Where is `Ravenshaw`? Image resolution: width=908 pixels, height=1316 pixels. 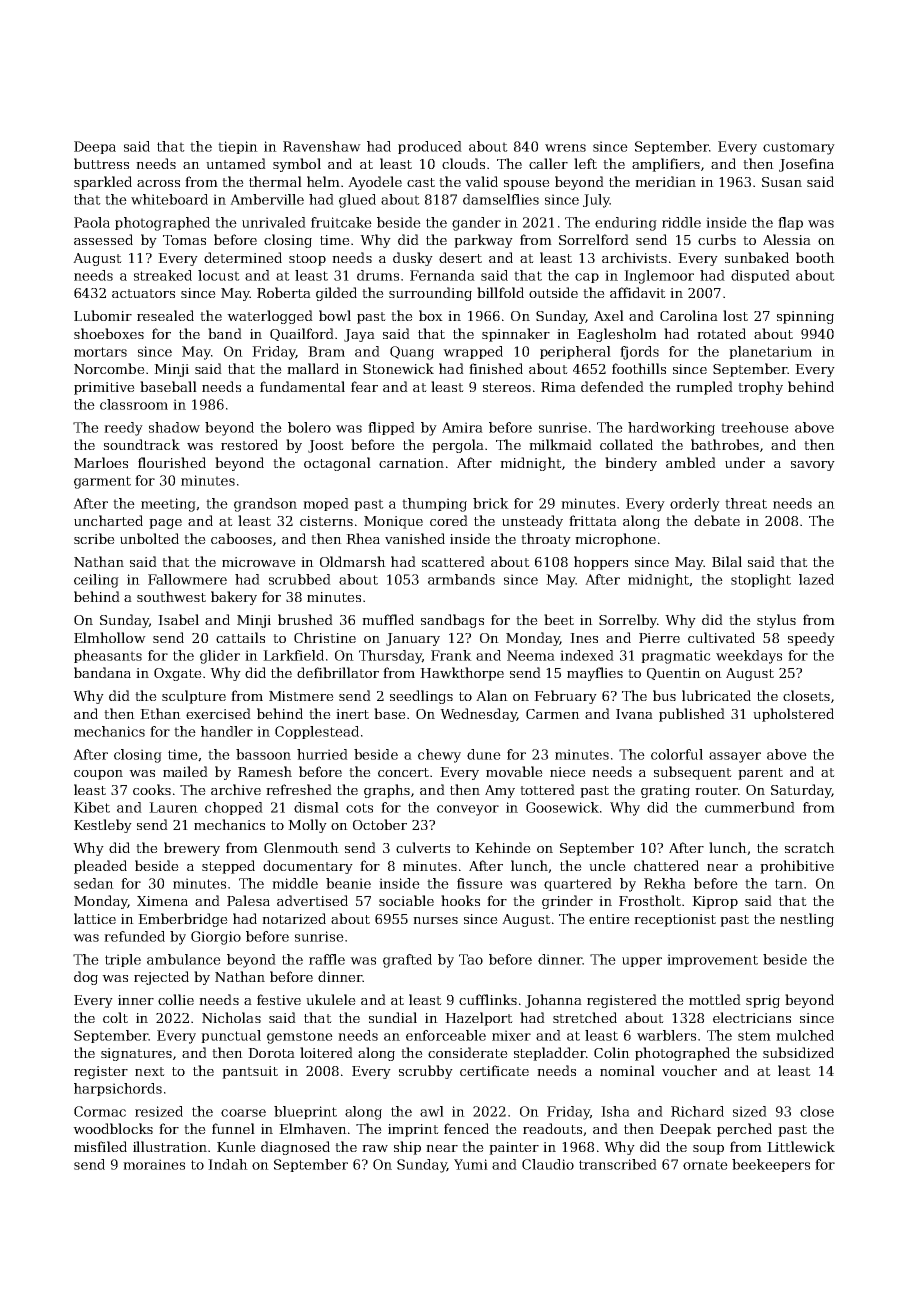 Ravenshaw is located at coordinates (322, 146).
